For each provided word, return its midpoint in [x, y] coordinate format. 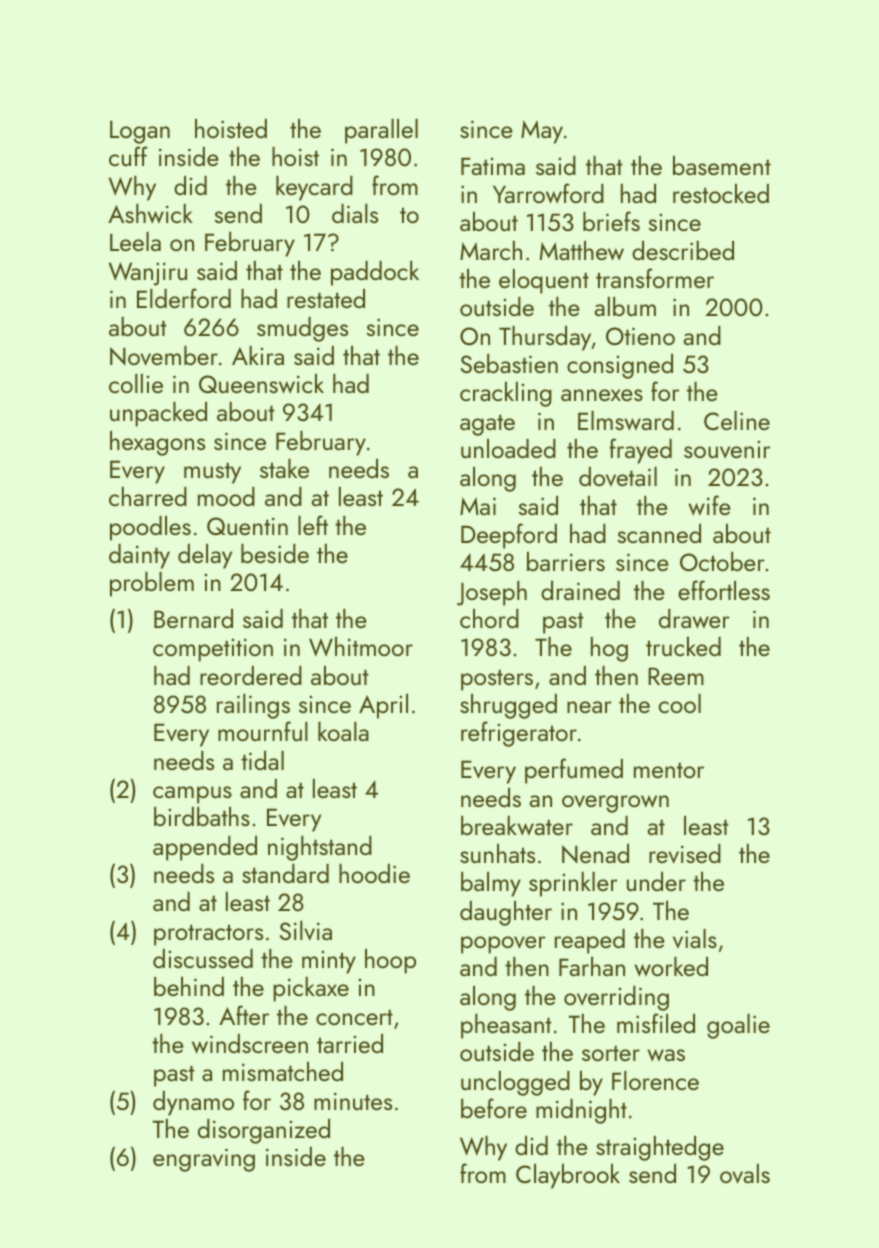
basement [722, 165]
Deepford [509, 536]
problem [152, 584]
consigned [620, 366]
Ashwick [150, 214]
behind [189, 986]
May [542, 132]
